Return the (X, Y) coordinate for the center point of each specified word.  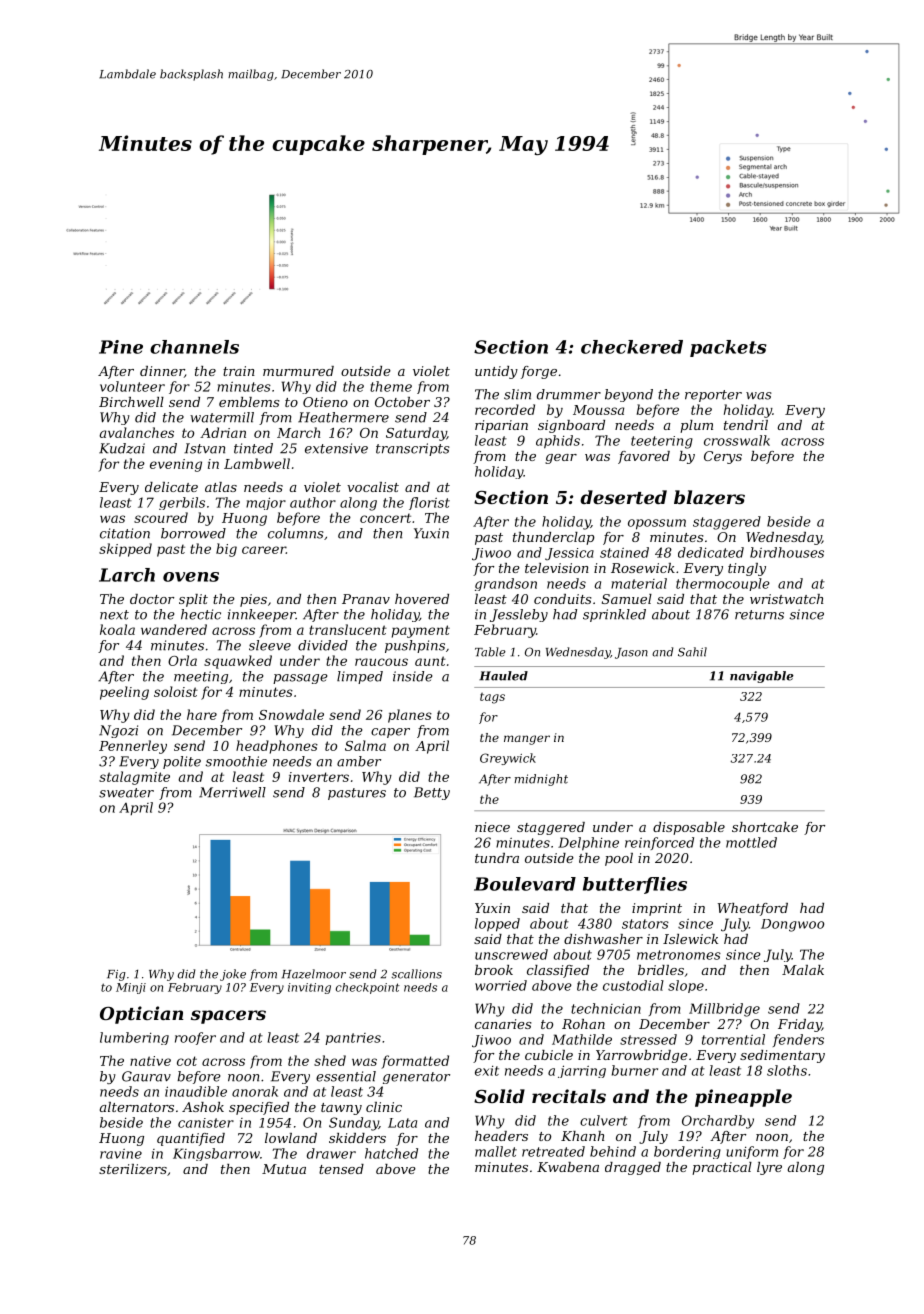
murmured (298, 371)
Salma (365, 745)
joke (233, 975)
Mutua (284, 1169)
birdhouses (787, 552)
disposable (689, 828)
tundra (497, 858)
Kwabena (568, 1167)
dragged (633, 1168)
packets (728, 348)
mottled (751, 842)
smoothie (236, 761)
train (239, 371)
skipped (125, 550)
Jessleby (519, 615)
